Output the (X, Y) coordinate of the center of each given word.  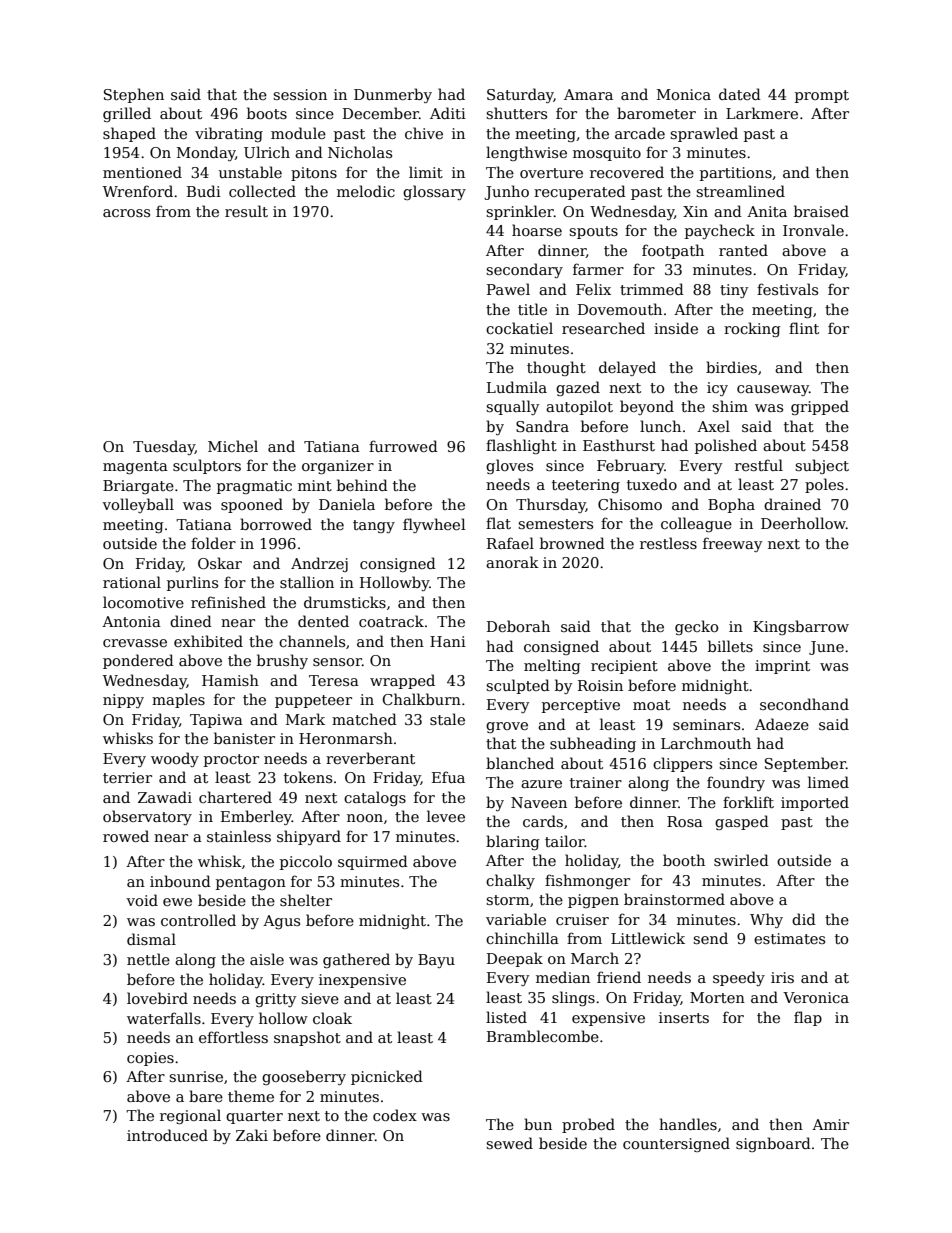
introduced (167, 1135)
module (298, 133)
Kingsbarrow (801, 627)
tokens (308, 777)
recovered (627, 172)
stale (447, 719)
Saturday (520, 95)
